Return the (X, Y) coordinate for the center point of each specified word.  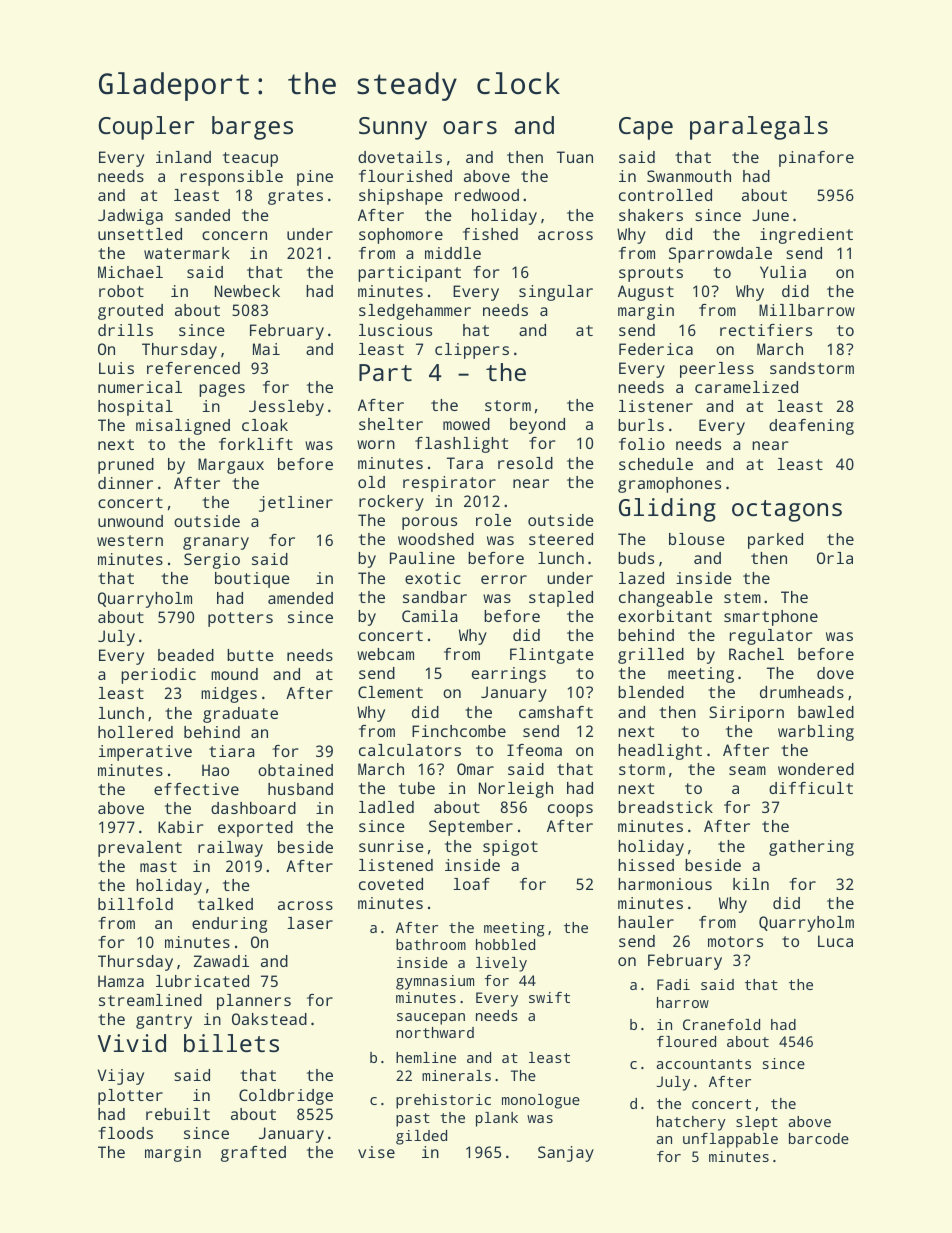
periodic (158, 676)
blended (651, 692)
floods (125, 1133)
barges (252, 128)
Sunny (393, 128)
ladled (386, 807)
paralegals (759, 128)
